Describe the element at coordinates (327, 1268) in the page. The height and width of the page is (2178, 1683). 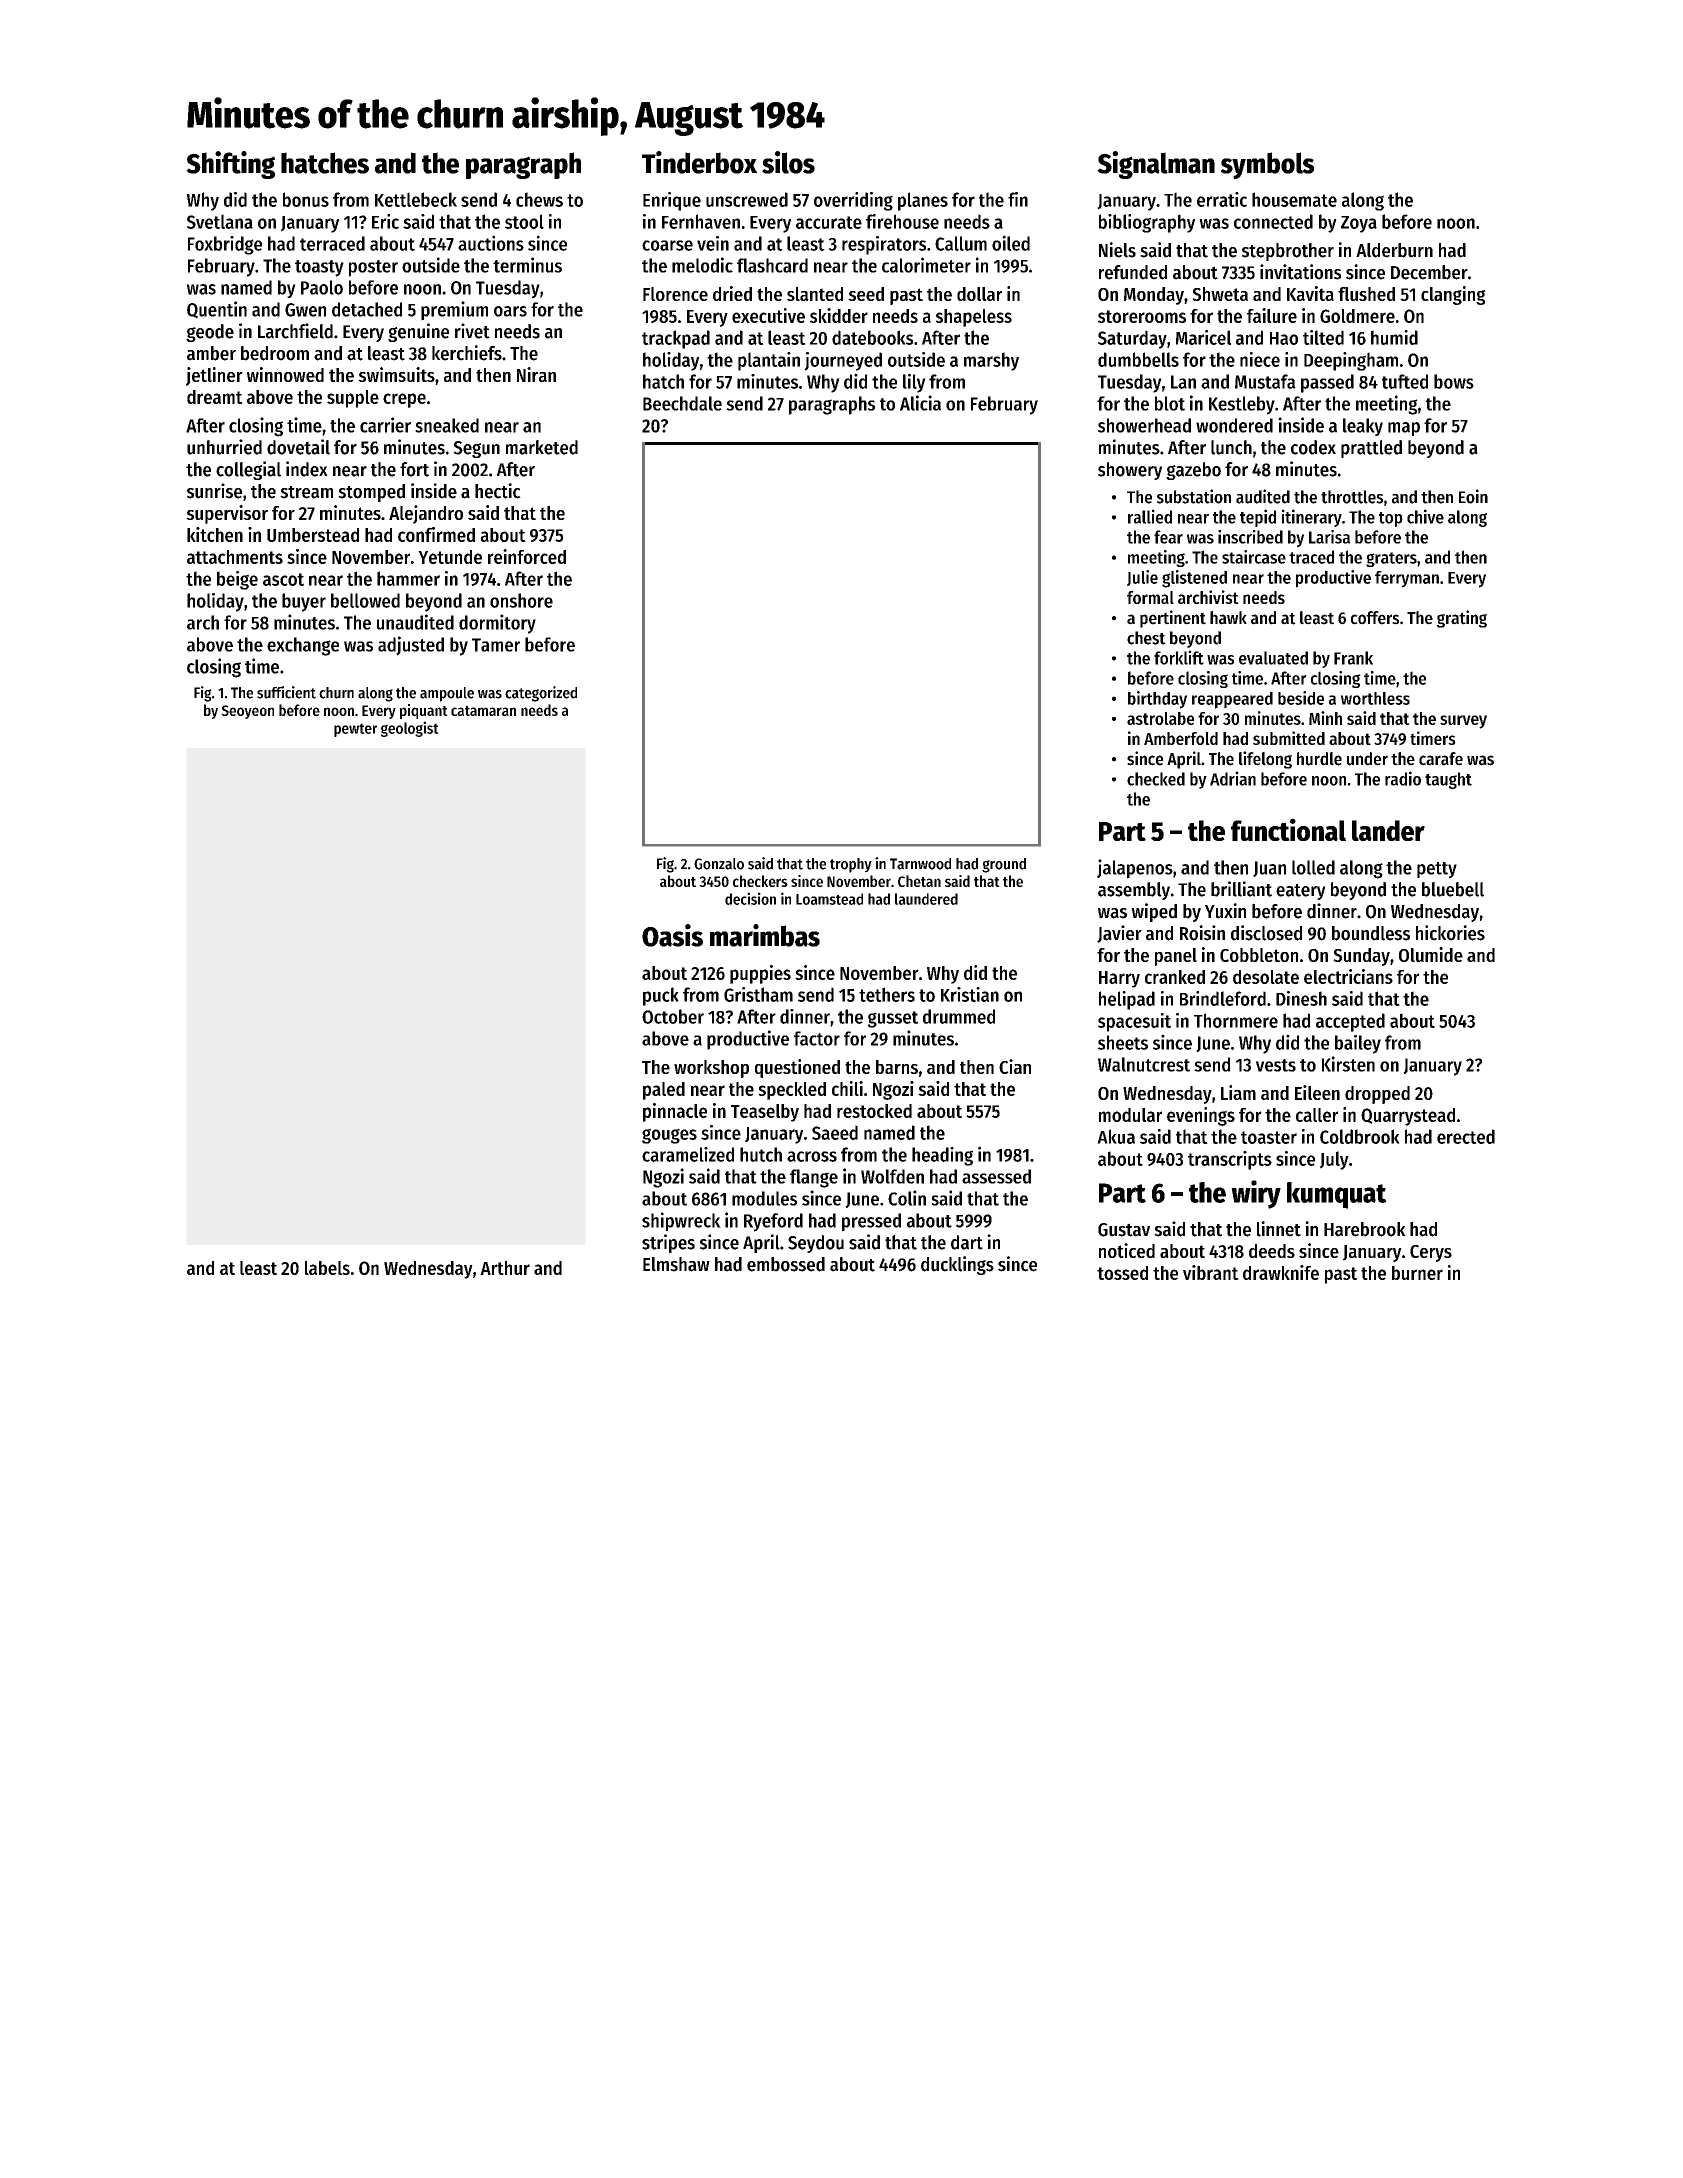
I see `labels` at that location.
